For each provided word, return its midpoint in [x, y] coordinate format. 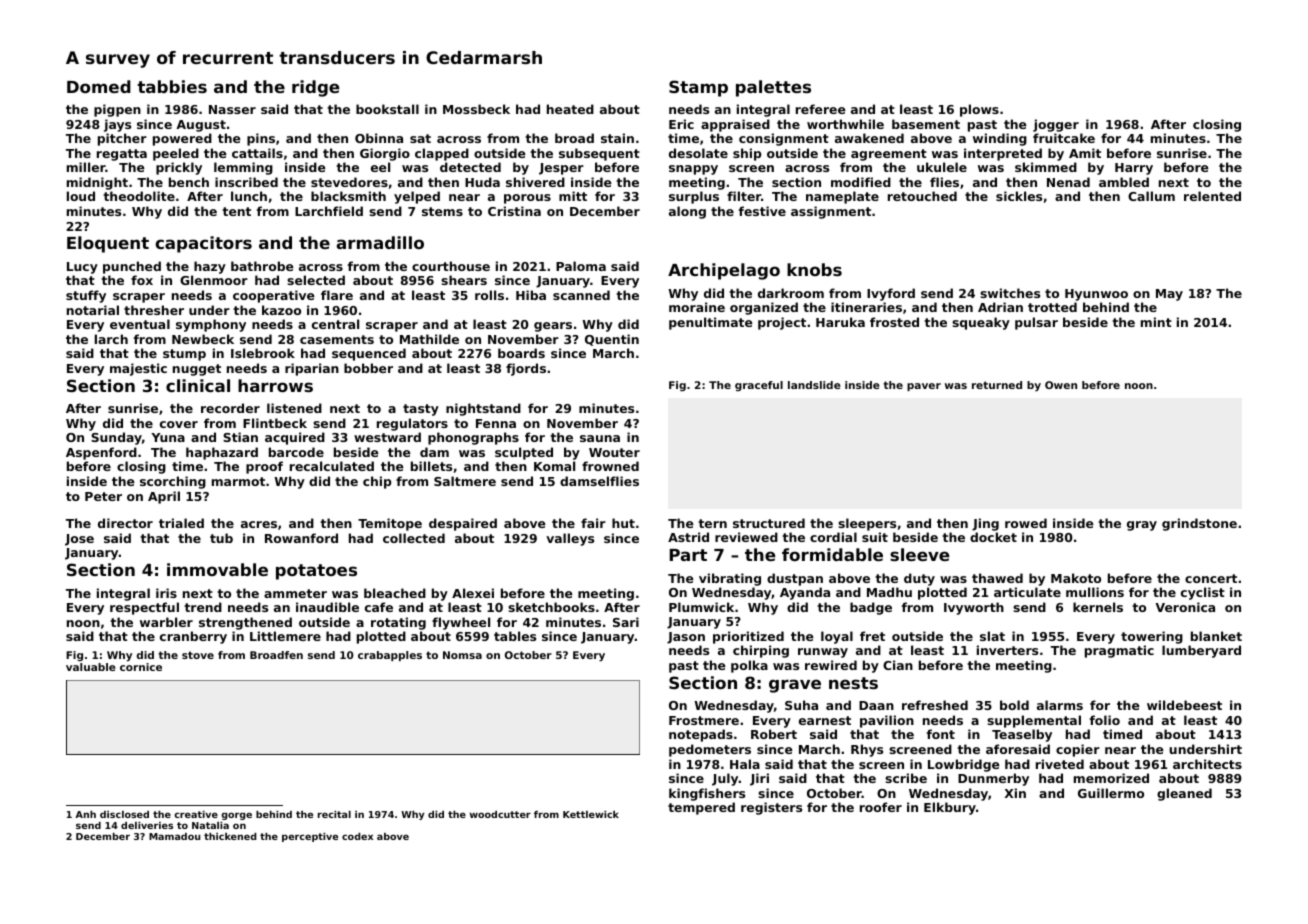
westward [387, 437]
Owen [1061, 385]
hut [623, 523]
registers [771, 808]
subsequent [599, 154]
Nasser [232, 109]
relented [1212, 196]
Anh [85, 814]
